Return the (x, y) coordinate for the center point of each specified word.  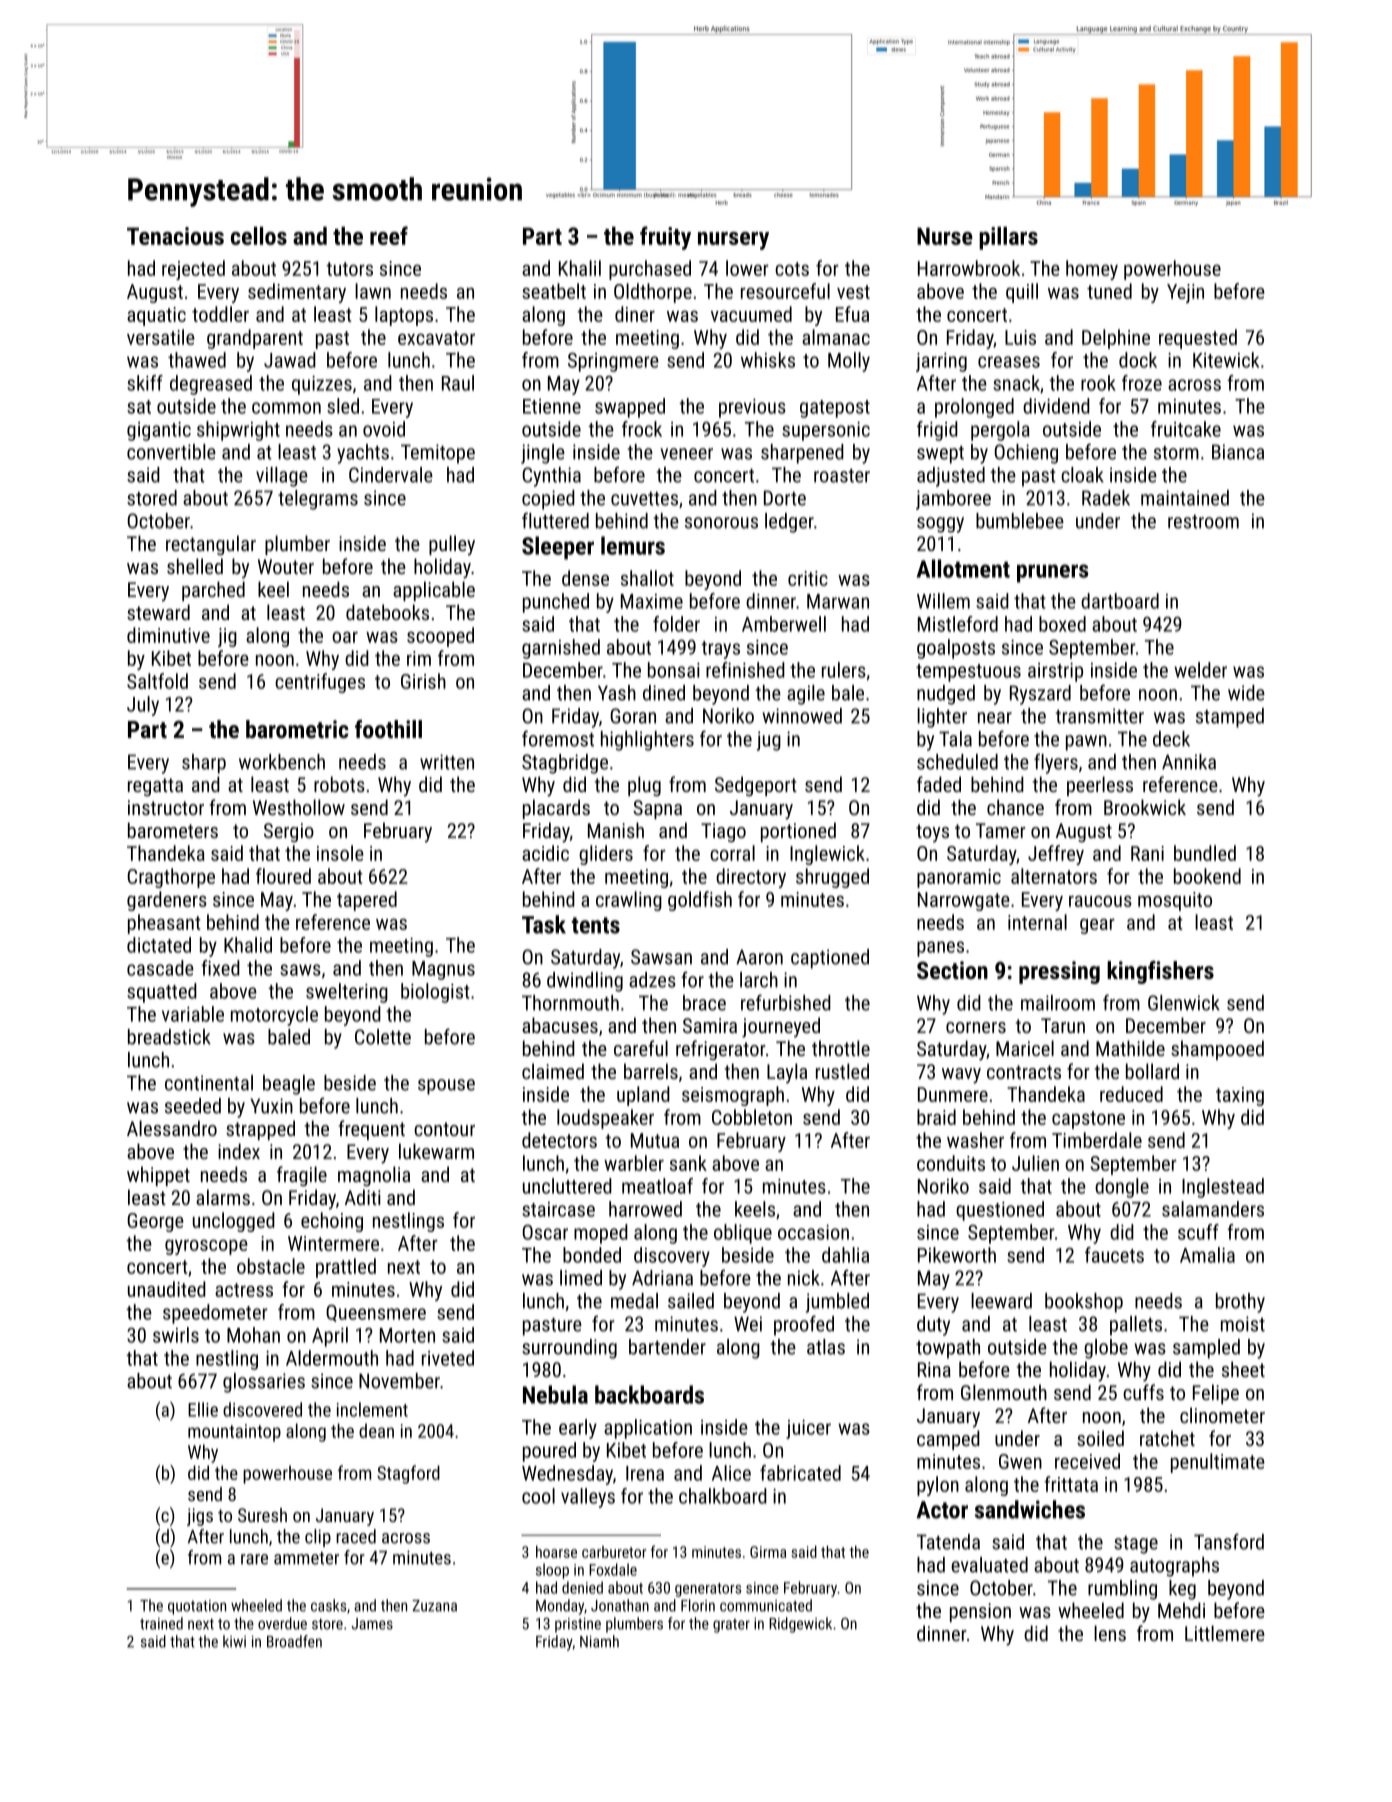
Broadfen (294, 1641)
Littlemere (1225, 1633)
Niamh (599, 1641)
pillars (1008, 238)
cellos (259, 236)
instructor (166, 807)
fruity (665, 238)
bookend (1207, 876)
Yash (617, 693)
